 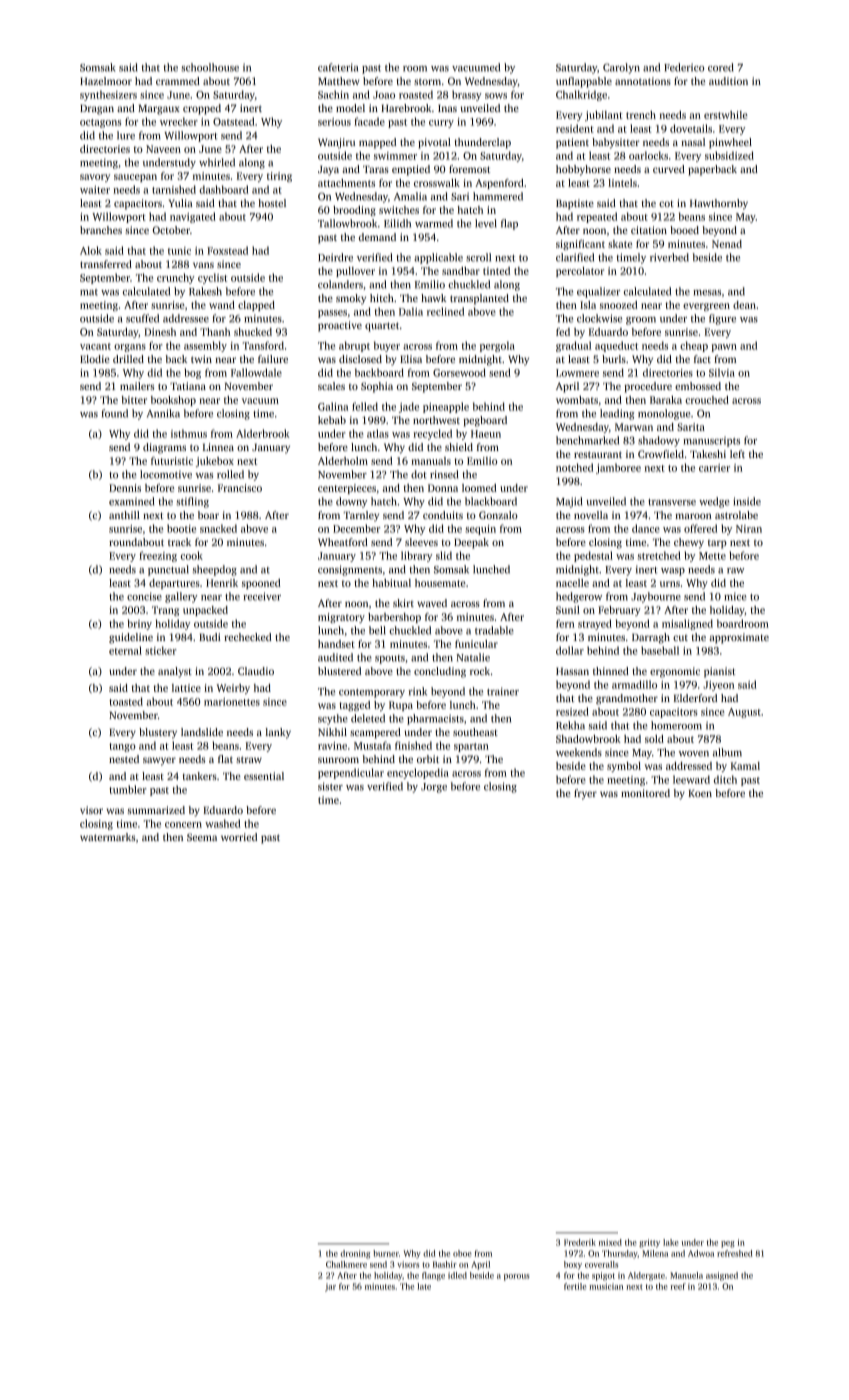 What do you see at coordinates (486, 223) in the screenshot?
I see `level` at bounding box center [486, 223].
